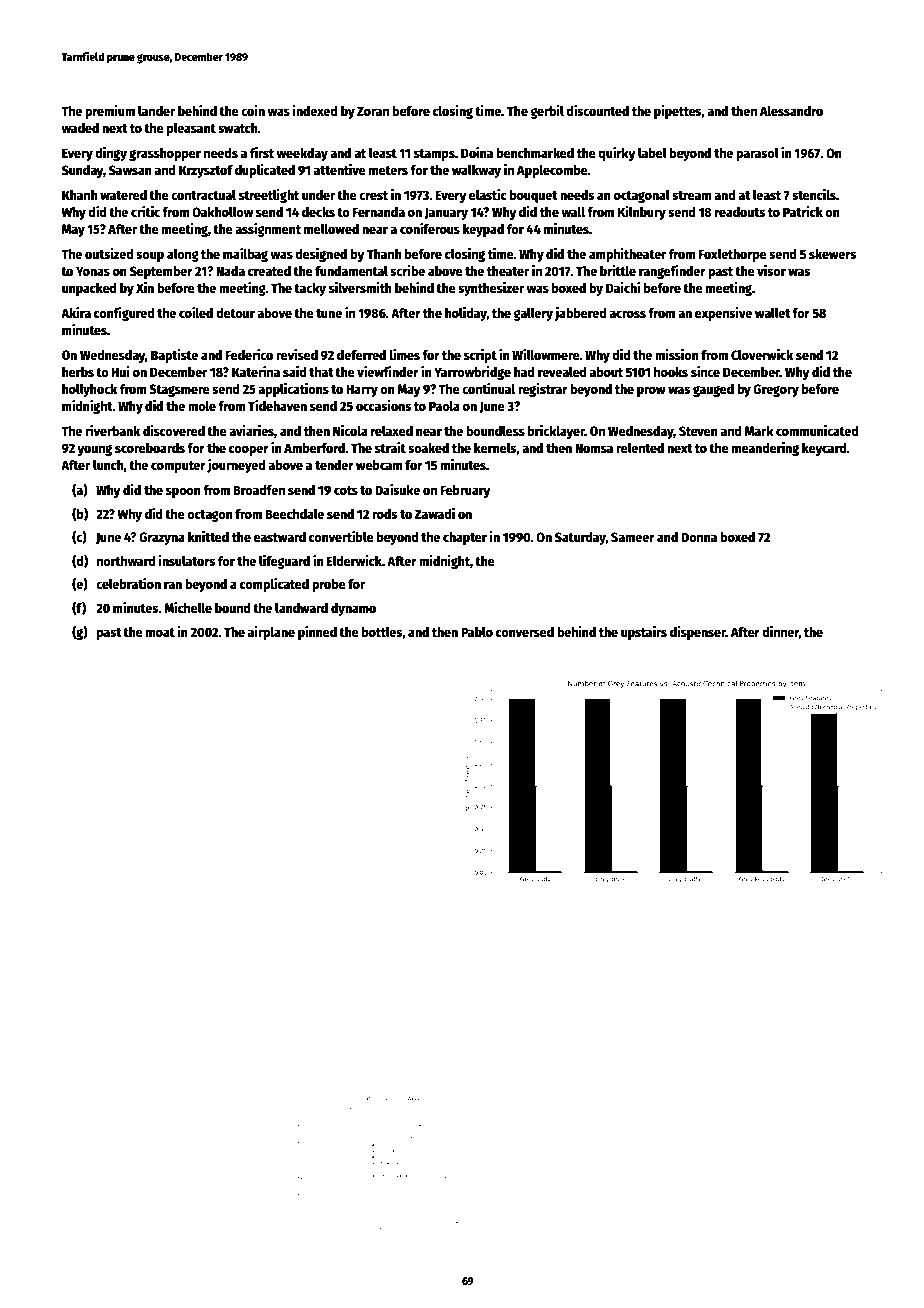  I want to click on riverbank, so click(112, 430).
